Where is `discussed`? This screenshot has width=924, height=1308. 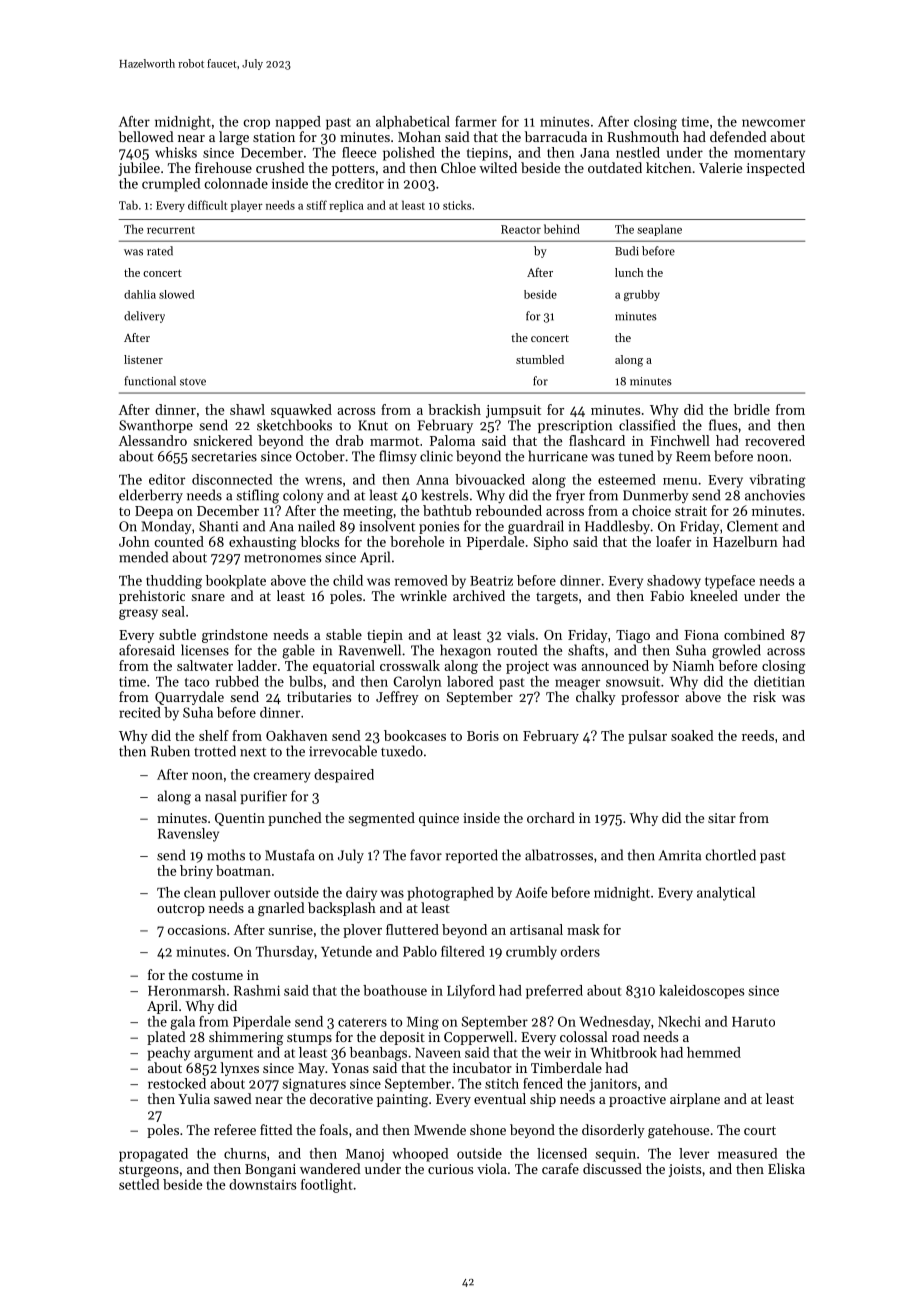 discussed is located at coordinates (612, 1168).
